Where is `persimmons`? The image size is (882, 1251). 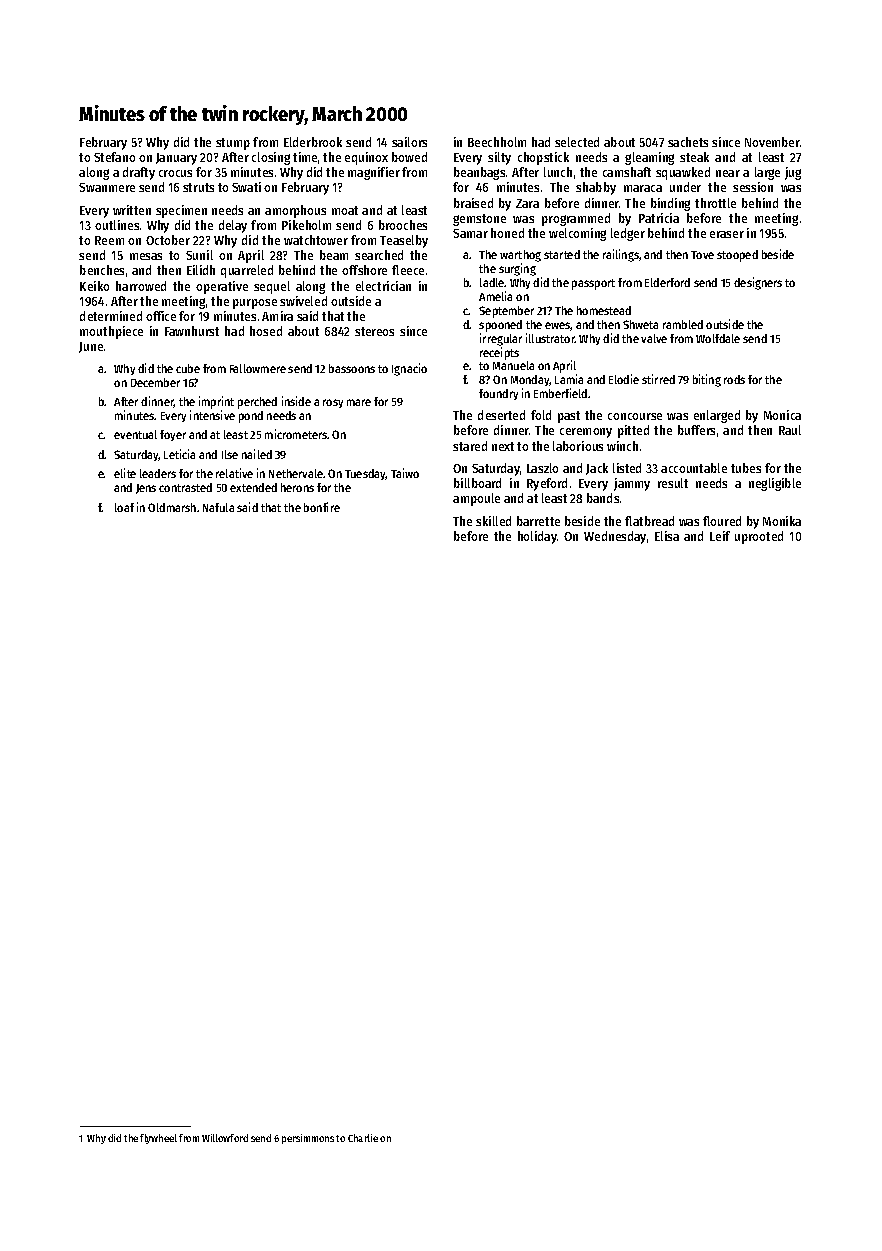
persimmons is located at coordinates (308, 1139).
